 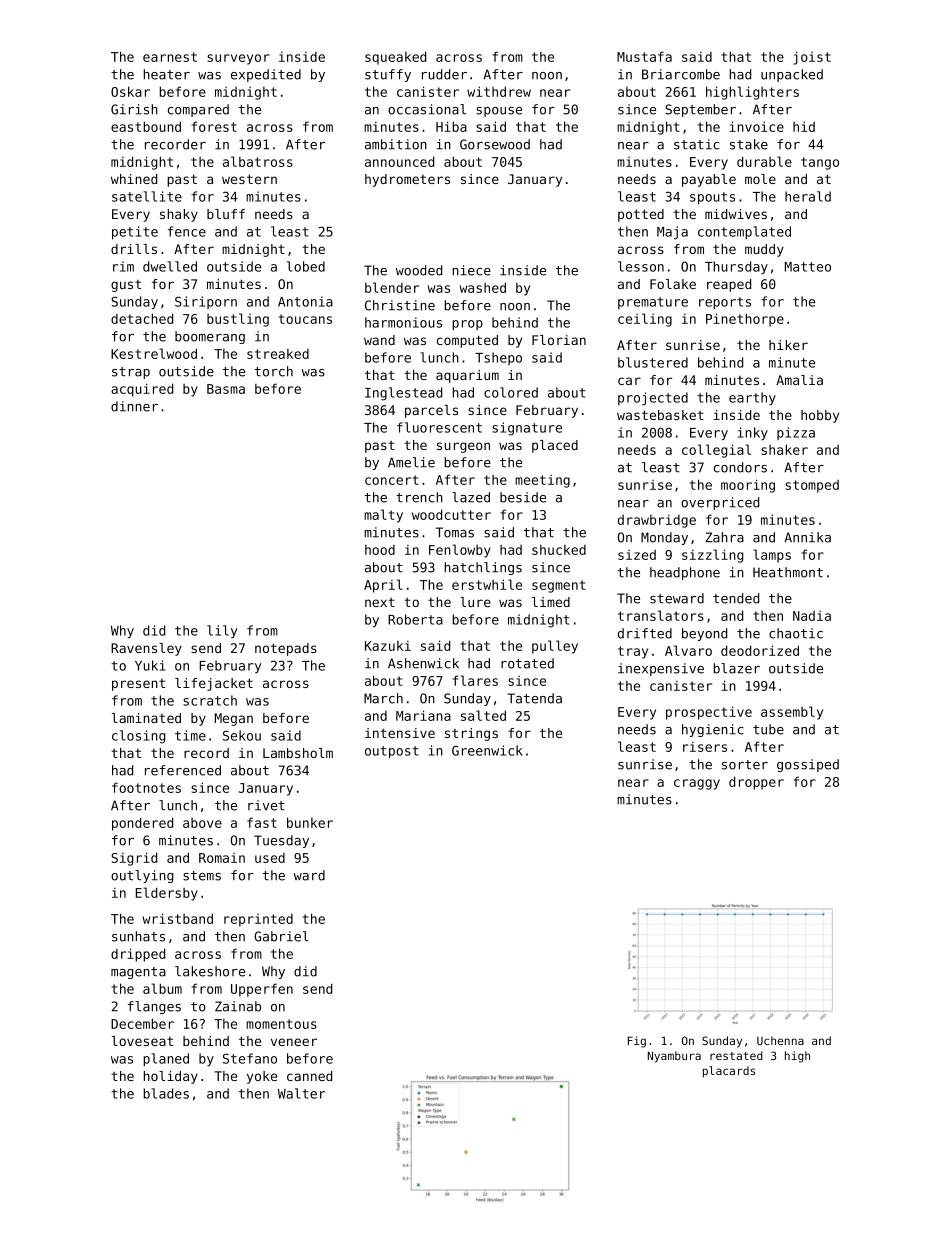 I want to click on restated, so click(x=736, y=1055).
